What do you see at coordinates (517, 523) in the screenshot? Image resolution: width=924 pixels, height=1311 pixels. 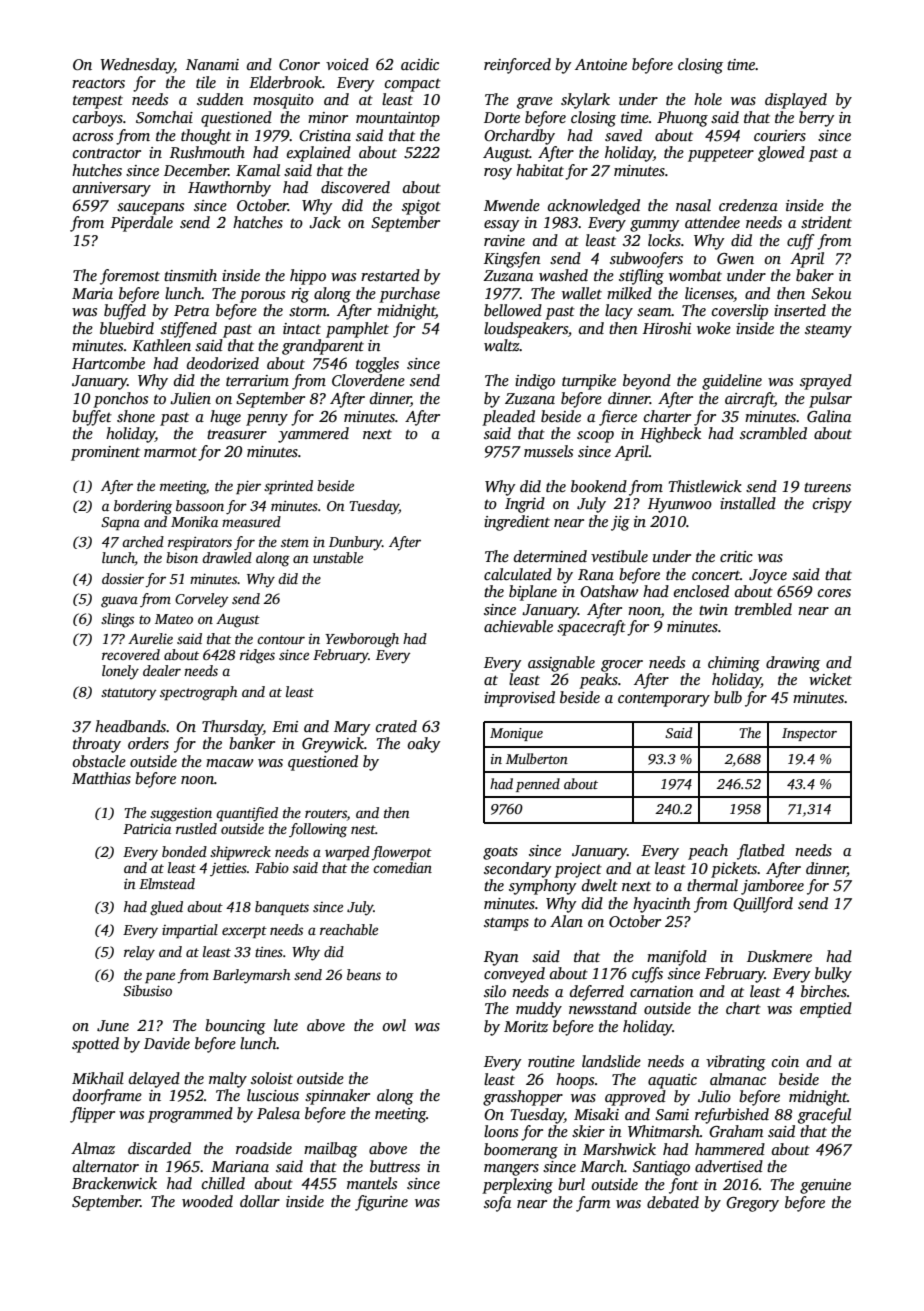 I see `ingredient` at bounding box center [517, 523].
